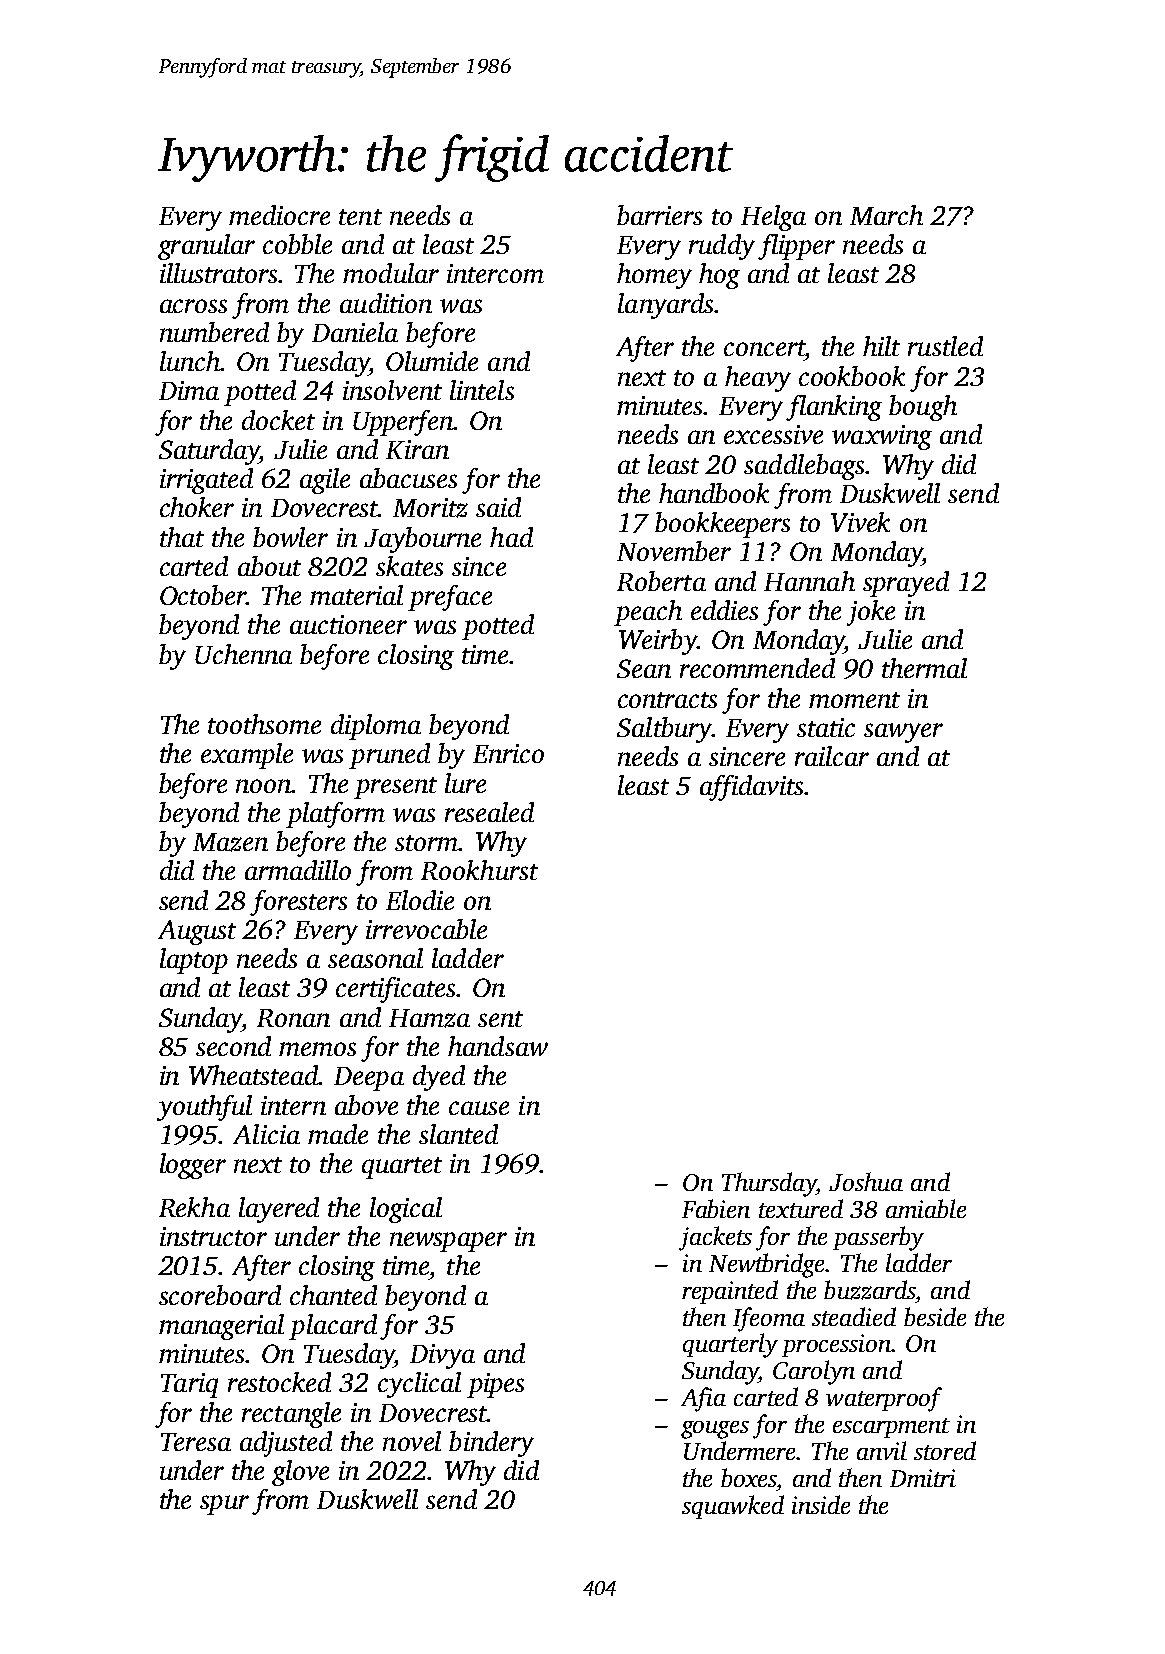 This image has width=1165, height=1654. I want to click on example, so click(247, 756).
